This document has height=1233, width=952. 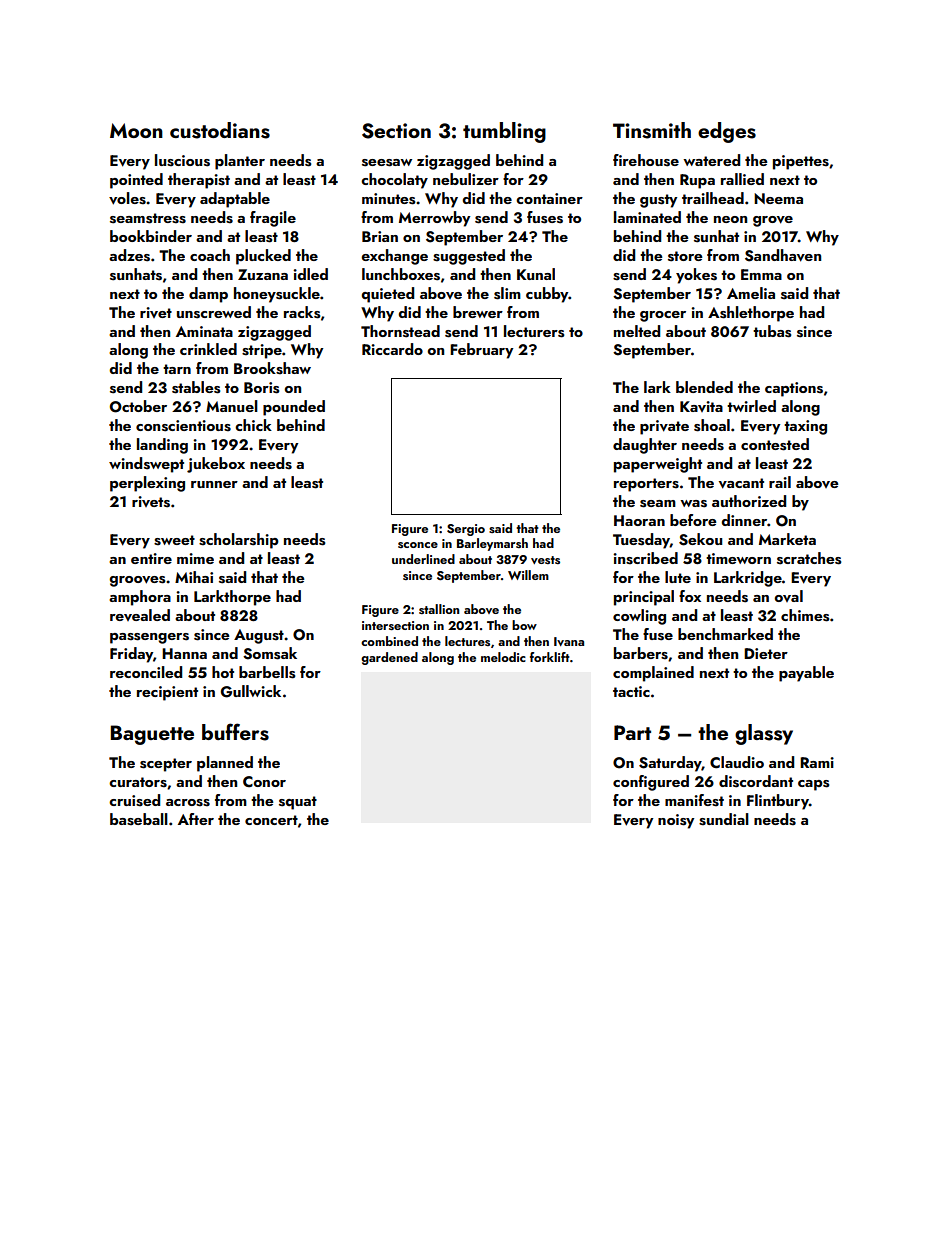 I want to click on lute, so click(x=678, y=577).
